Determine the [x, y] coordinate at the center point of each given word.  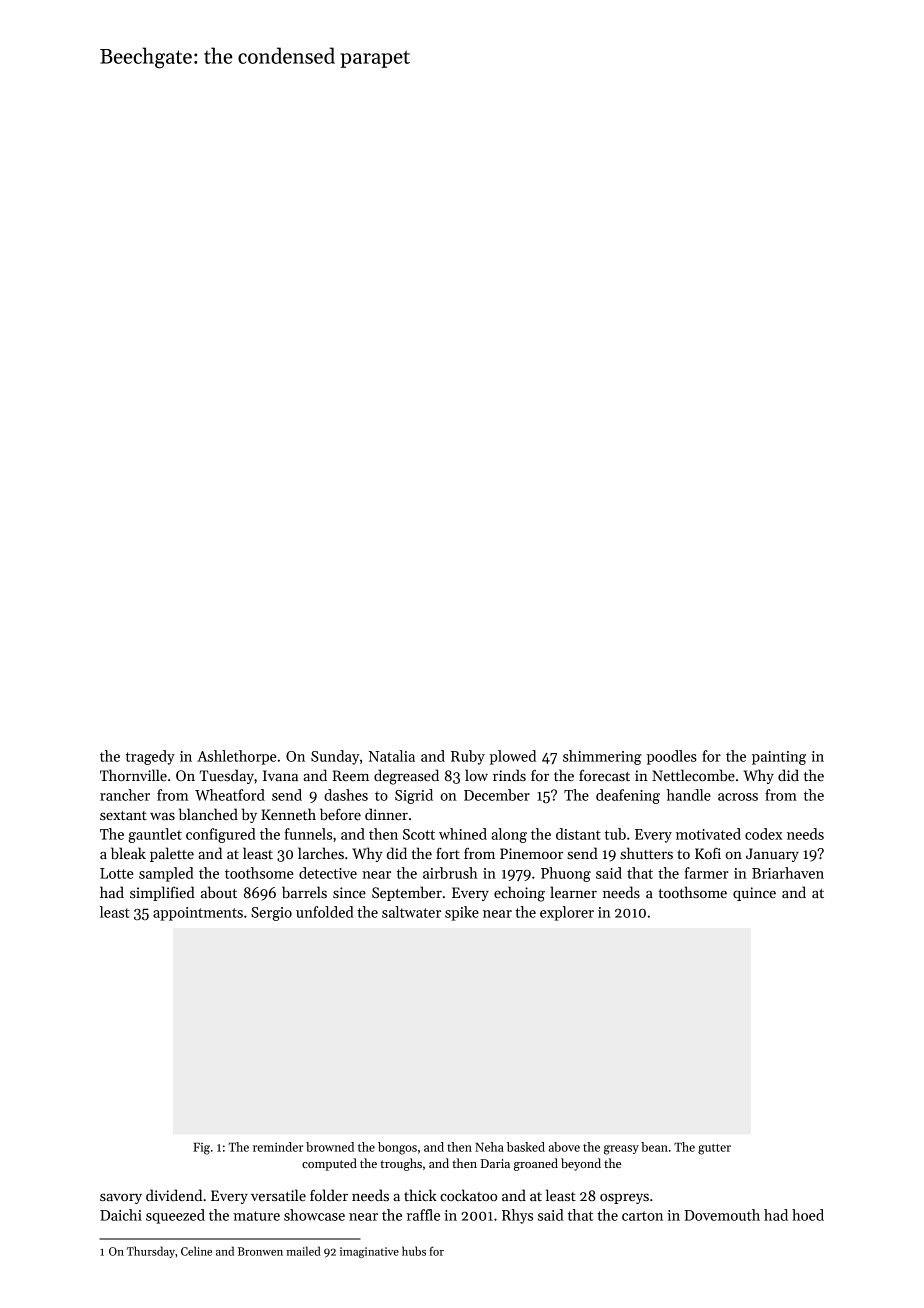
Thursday [151, 1252]
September [407, 893]
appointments [198, 914]
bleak [128, 853]
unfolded [325, 912]
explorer [567, 913]
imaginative [369, 1252]
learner [573, 892]
